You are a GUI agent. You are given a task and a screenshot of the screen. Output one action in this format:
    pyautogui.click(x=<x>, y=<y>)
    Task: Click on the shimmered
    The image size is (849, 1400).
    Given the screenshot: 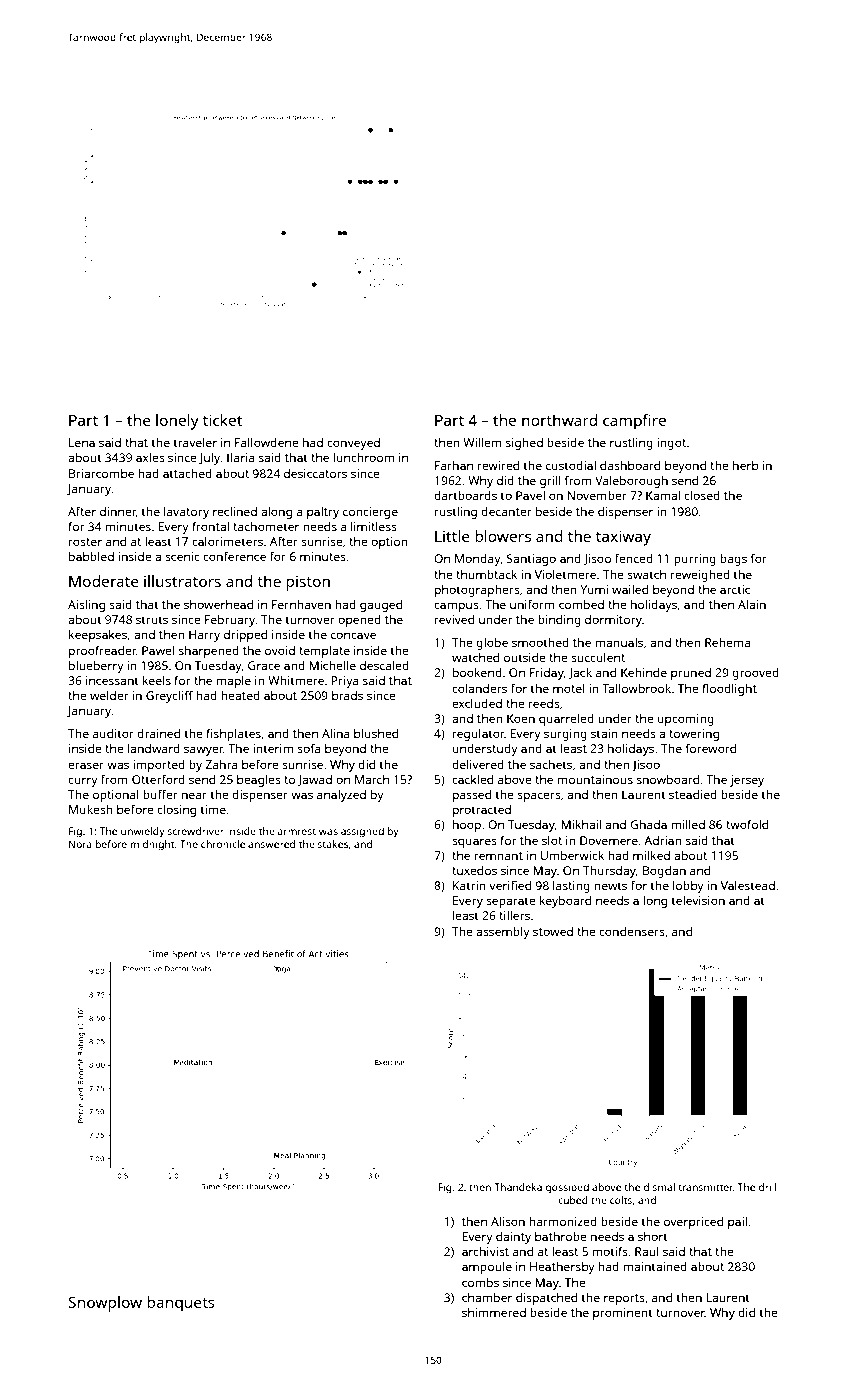 What is the action you would take?
    pyautogui.click(x=494, y=1312)
